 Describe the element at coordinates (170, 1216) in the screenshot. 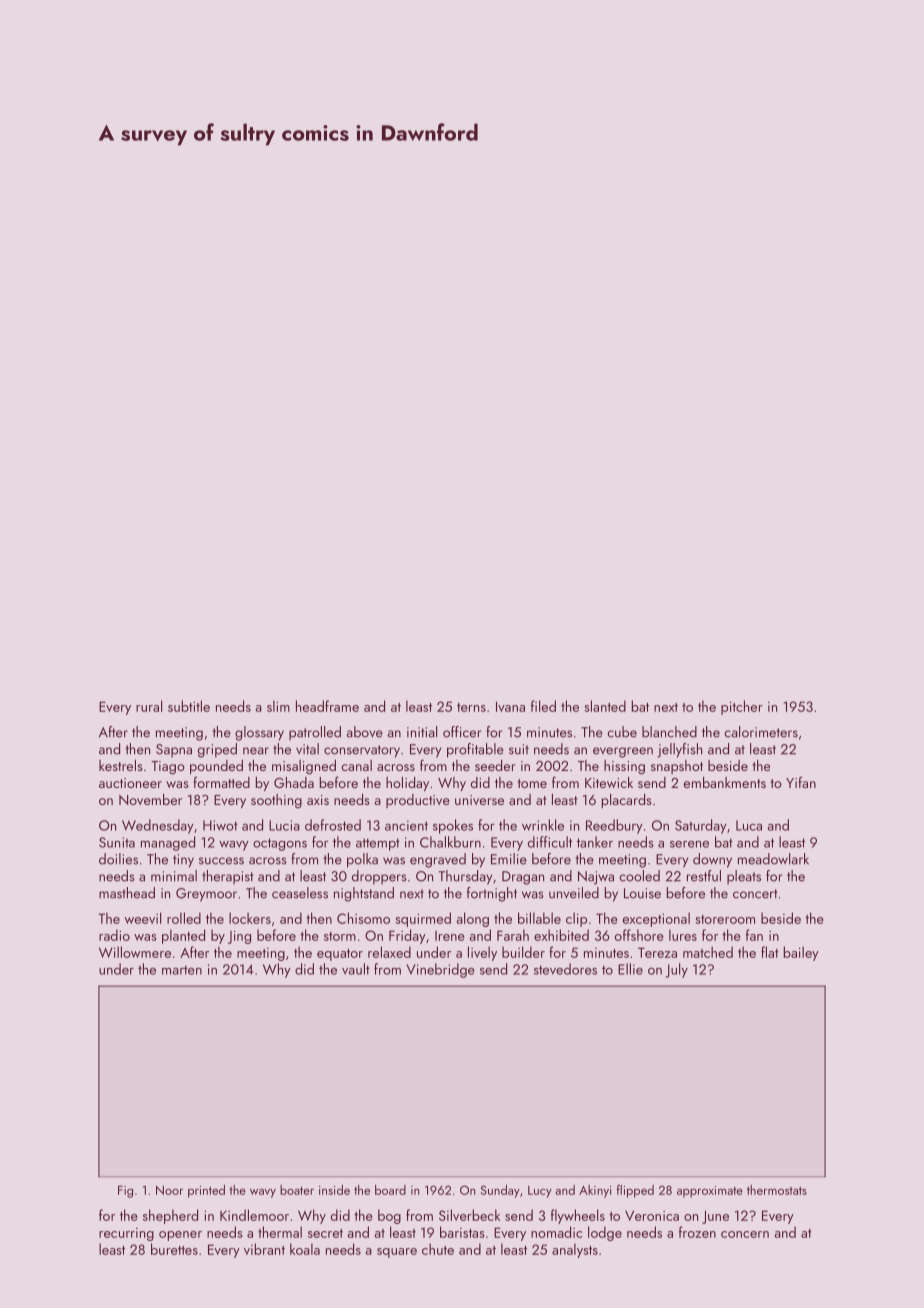

I see `shepherd` at that location.
